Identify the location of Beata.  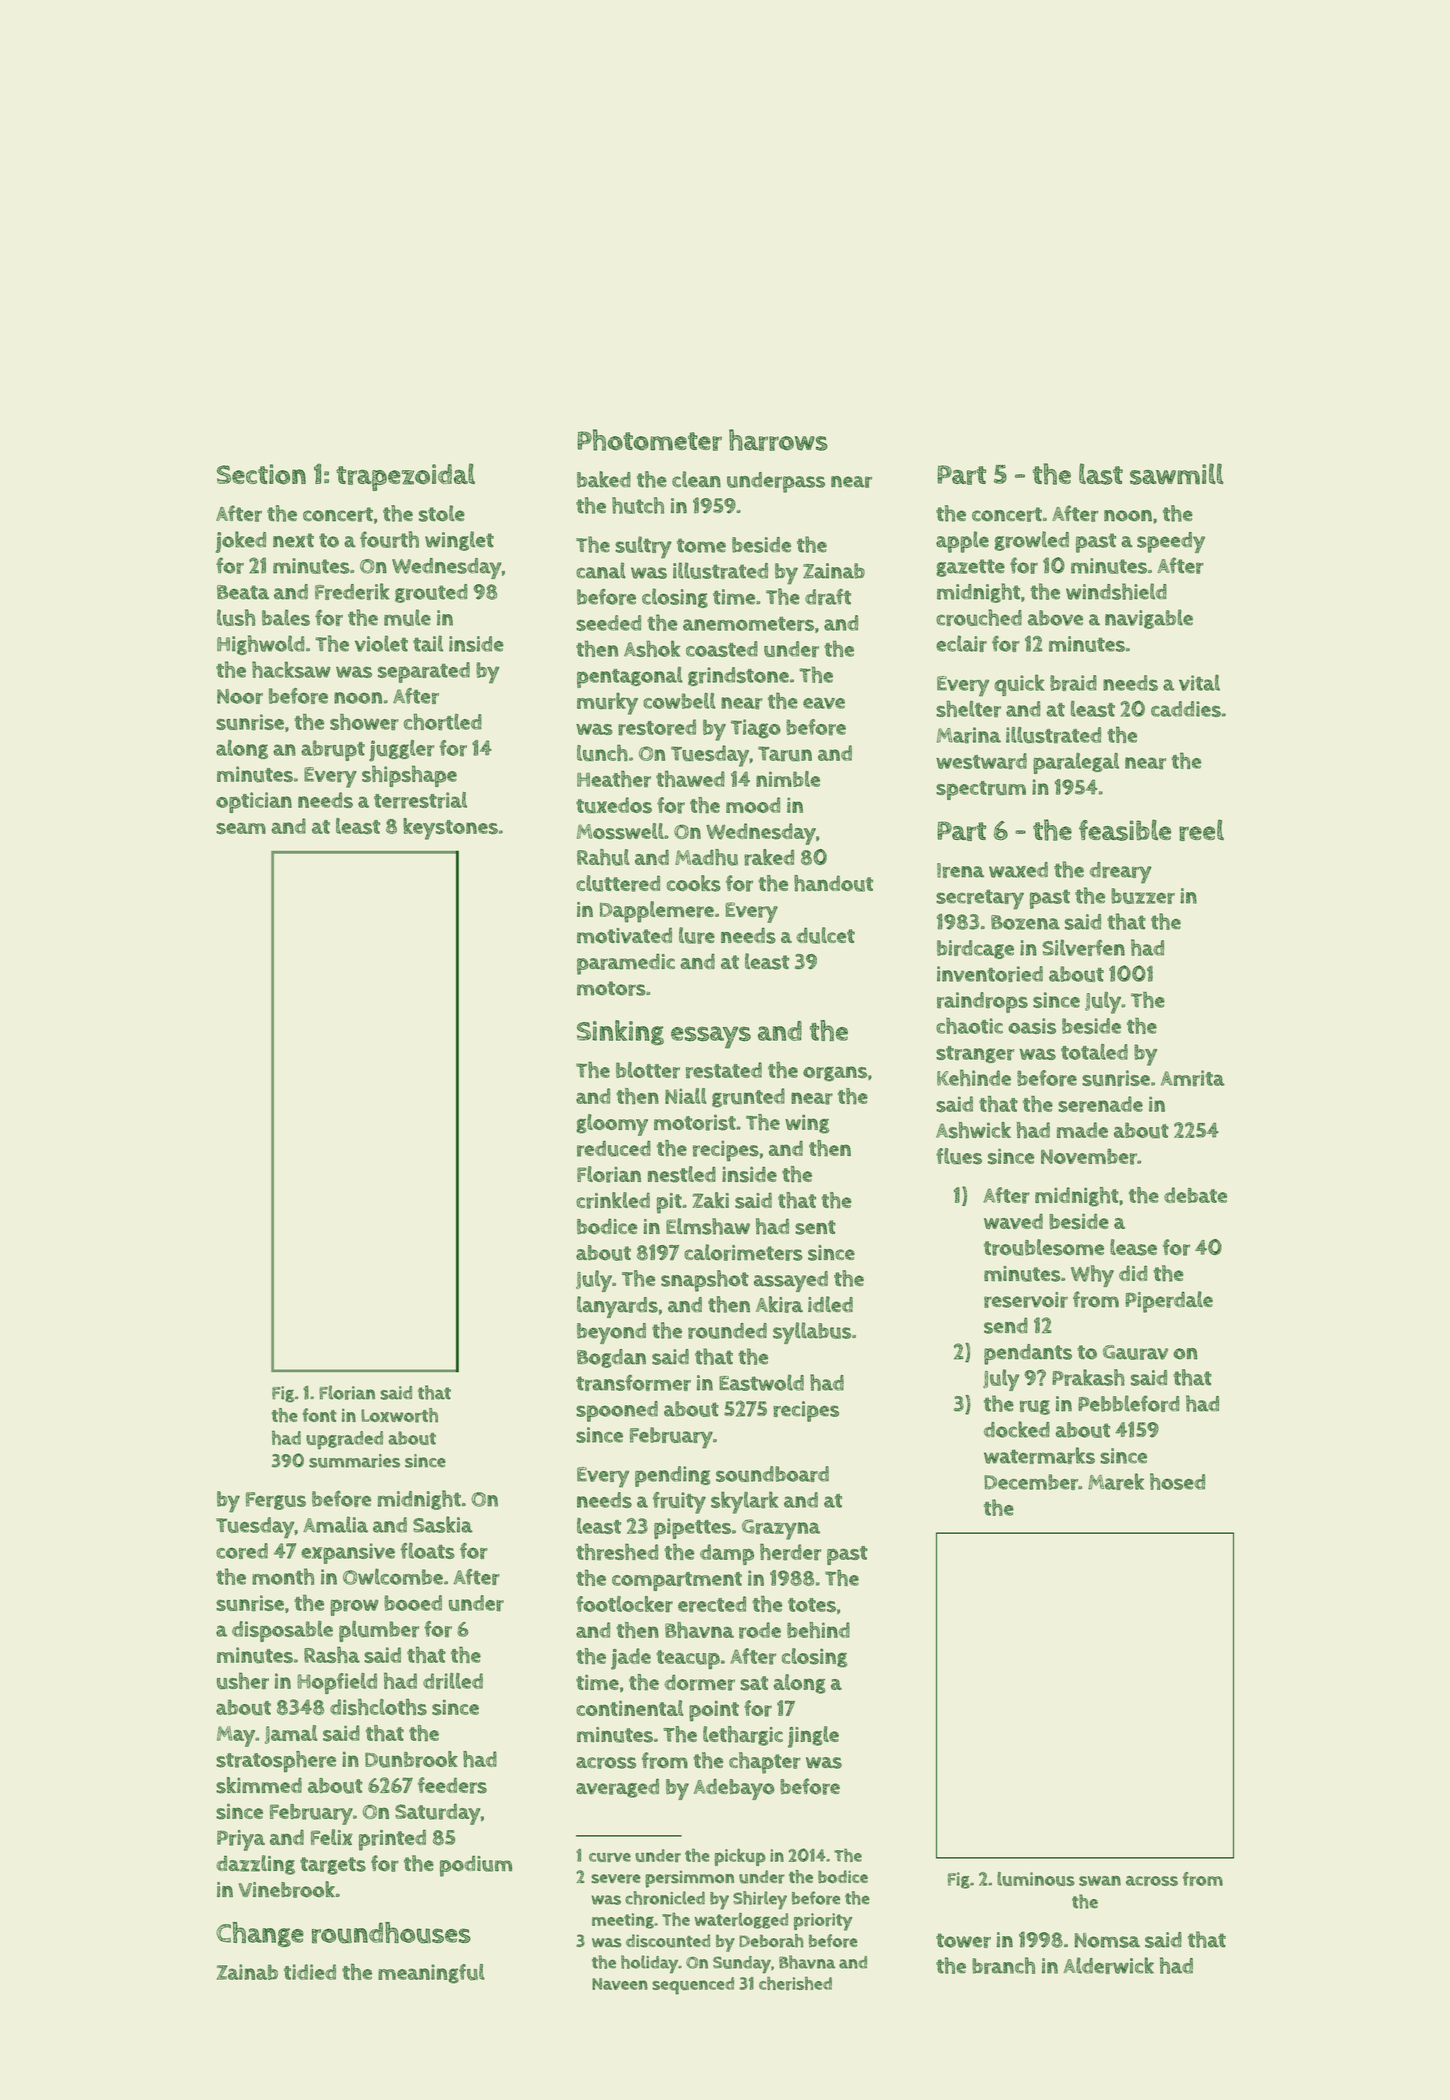
(243, 592).
